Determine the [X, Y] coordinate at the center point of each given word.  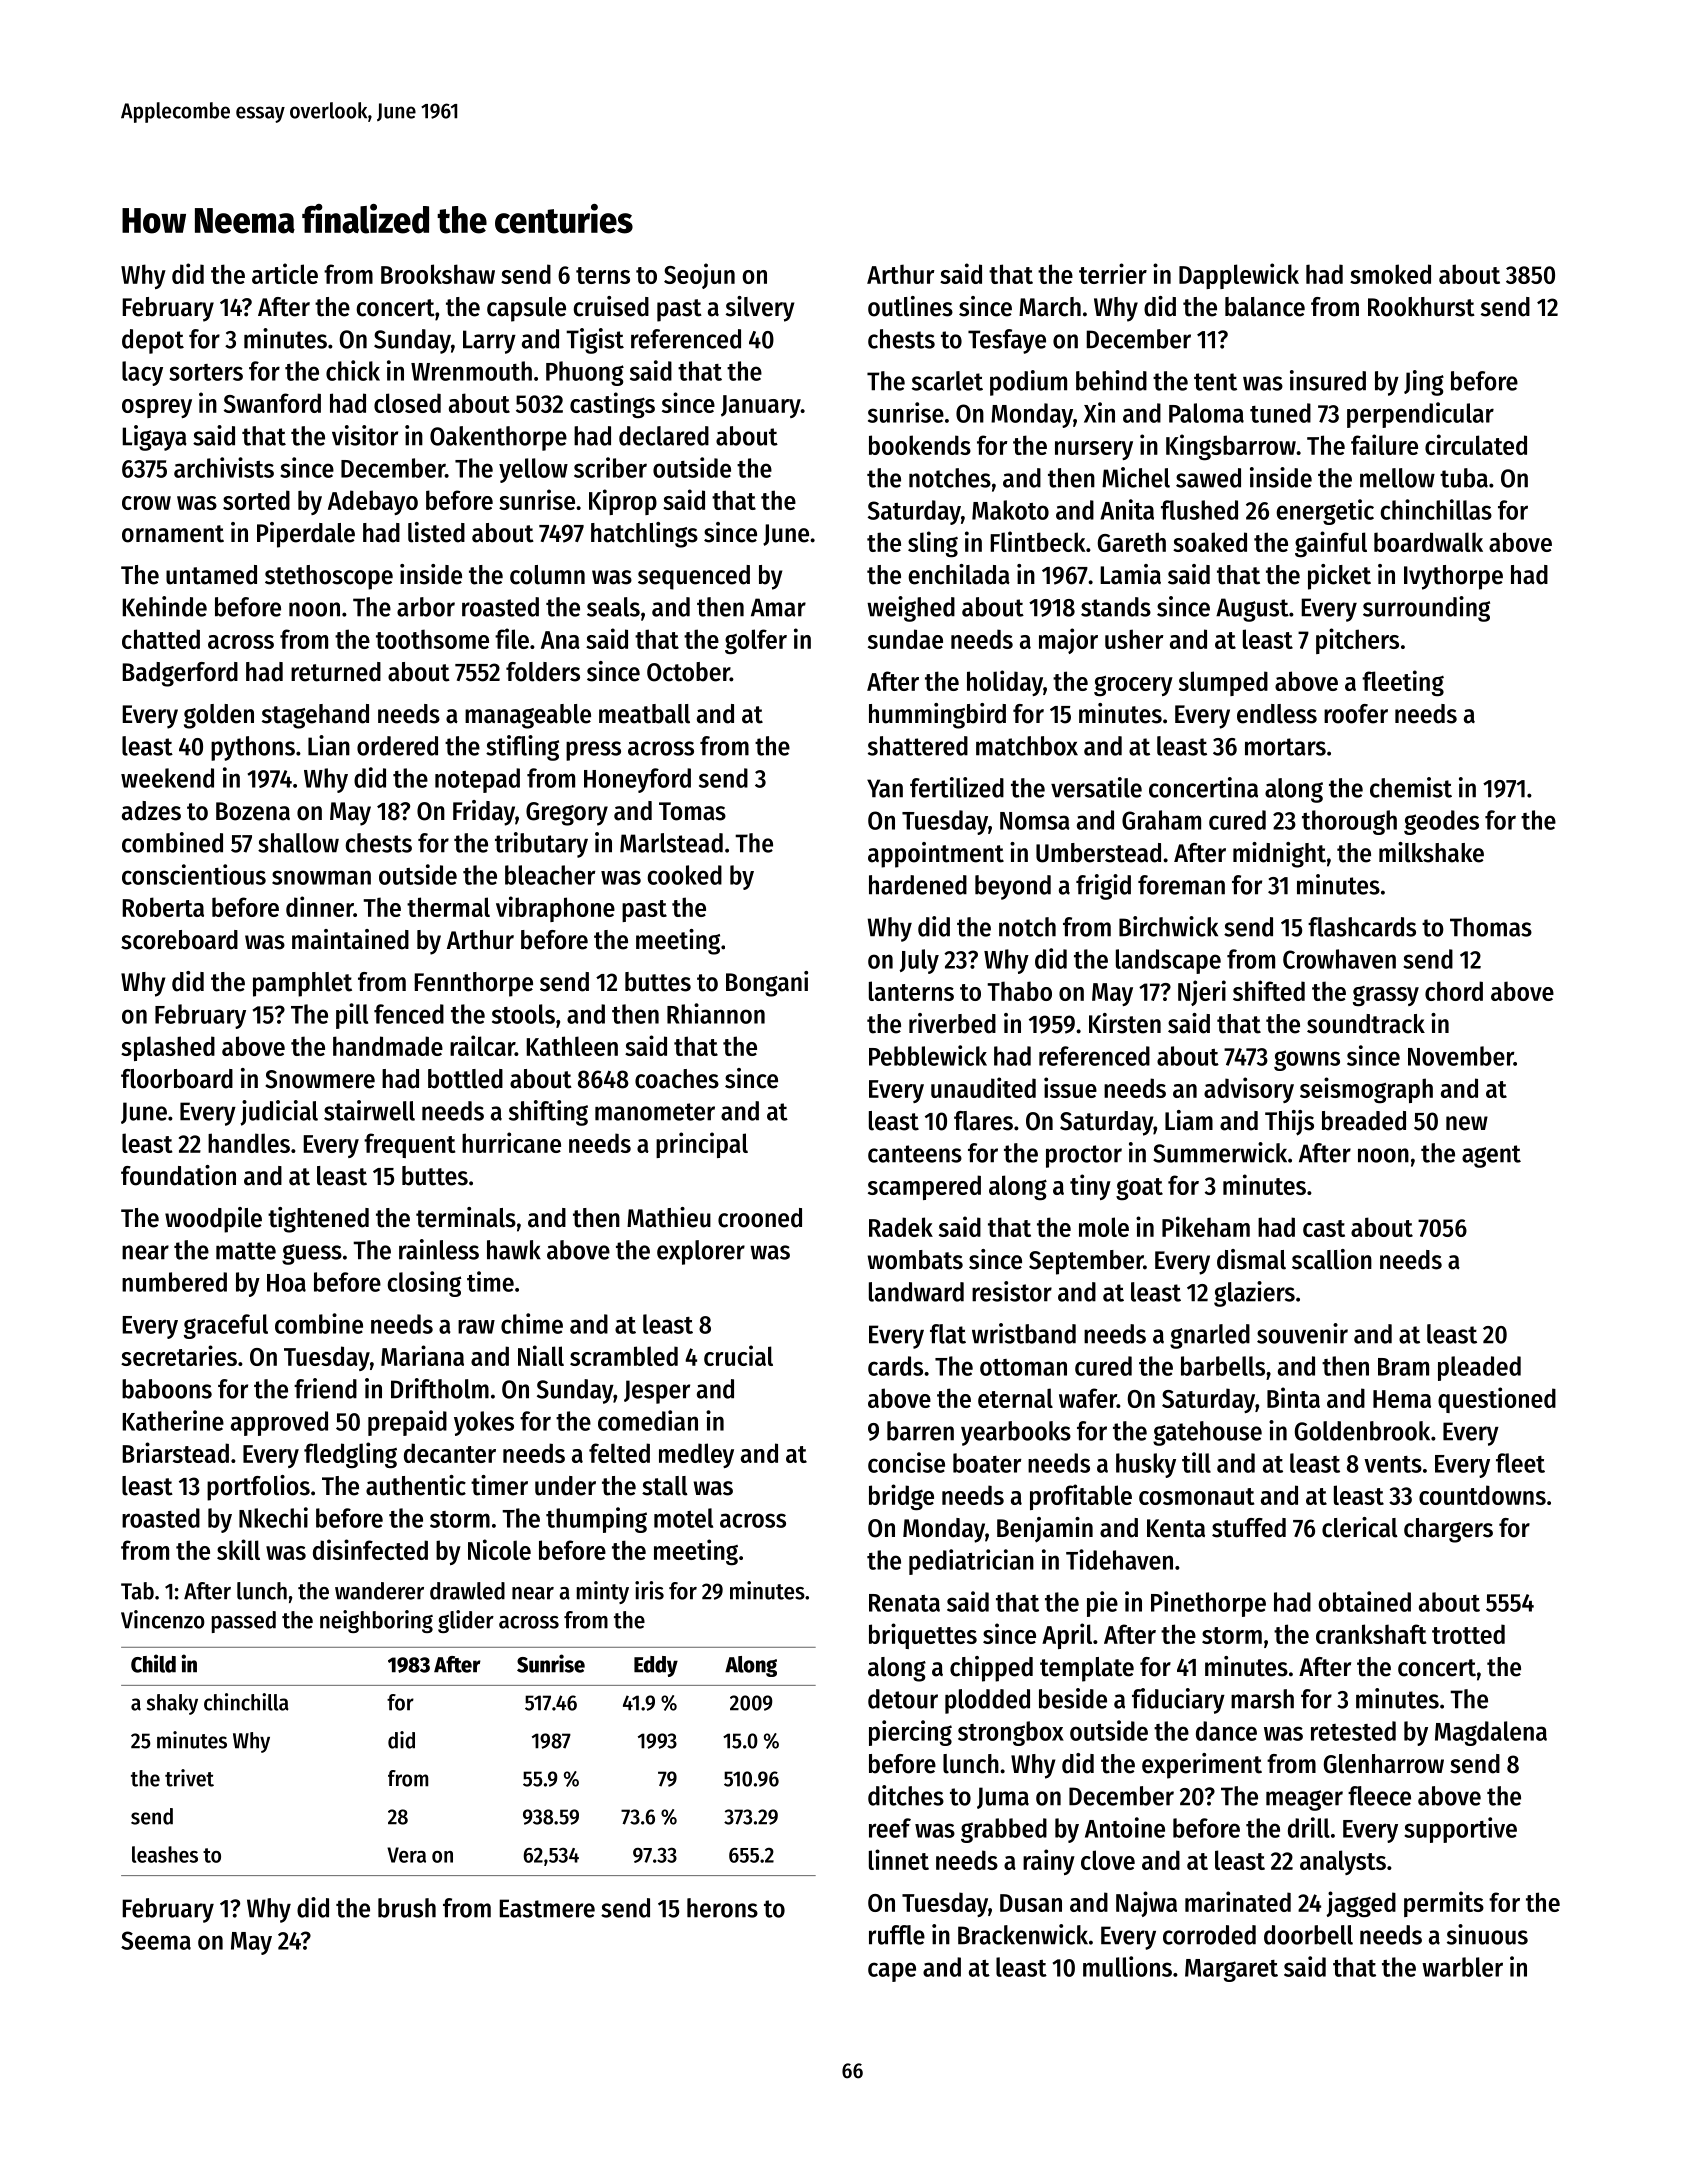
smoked [1390, 274]
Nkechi [273, 1517]
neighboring [376, 1621]
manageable [528, 716]
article [285, 273]
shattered [918, 746]
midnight [1279, 855]
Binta [1293, 1397]
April [1067, 1636]
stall [665, 1486]
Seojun [699, 276]
